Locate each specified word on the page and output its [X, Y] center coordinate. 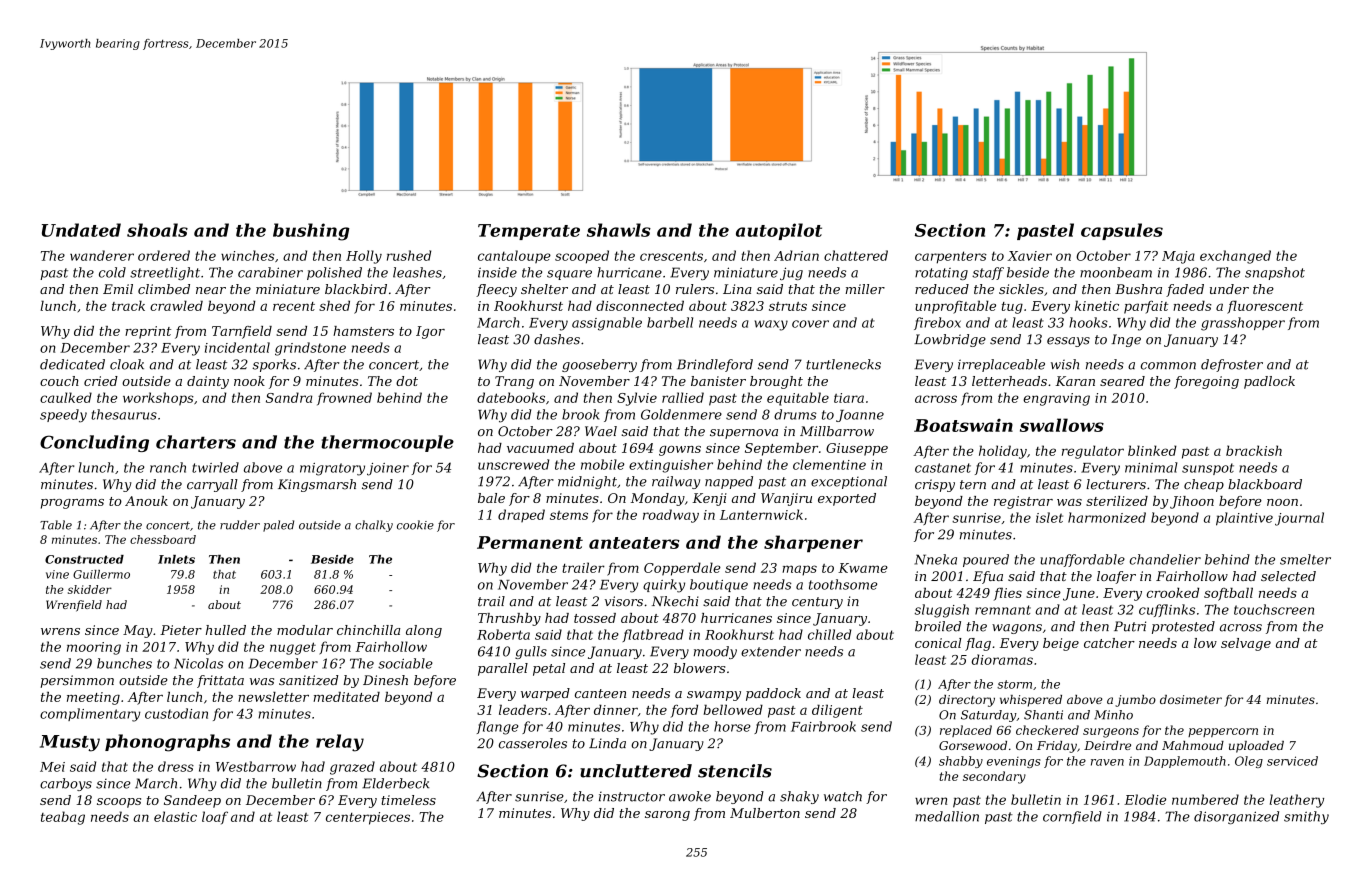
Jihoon [1192, 502]
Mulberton [765, 813]
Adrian [796, 255]
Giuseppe [857, 449]
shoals [157, 230]
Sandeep [192, 801]
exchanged [1235, 257]
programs [72, 504]
